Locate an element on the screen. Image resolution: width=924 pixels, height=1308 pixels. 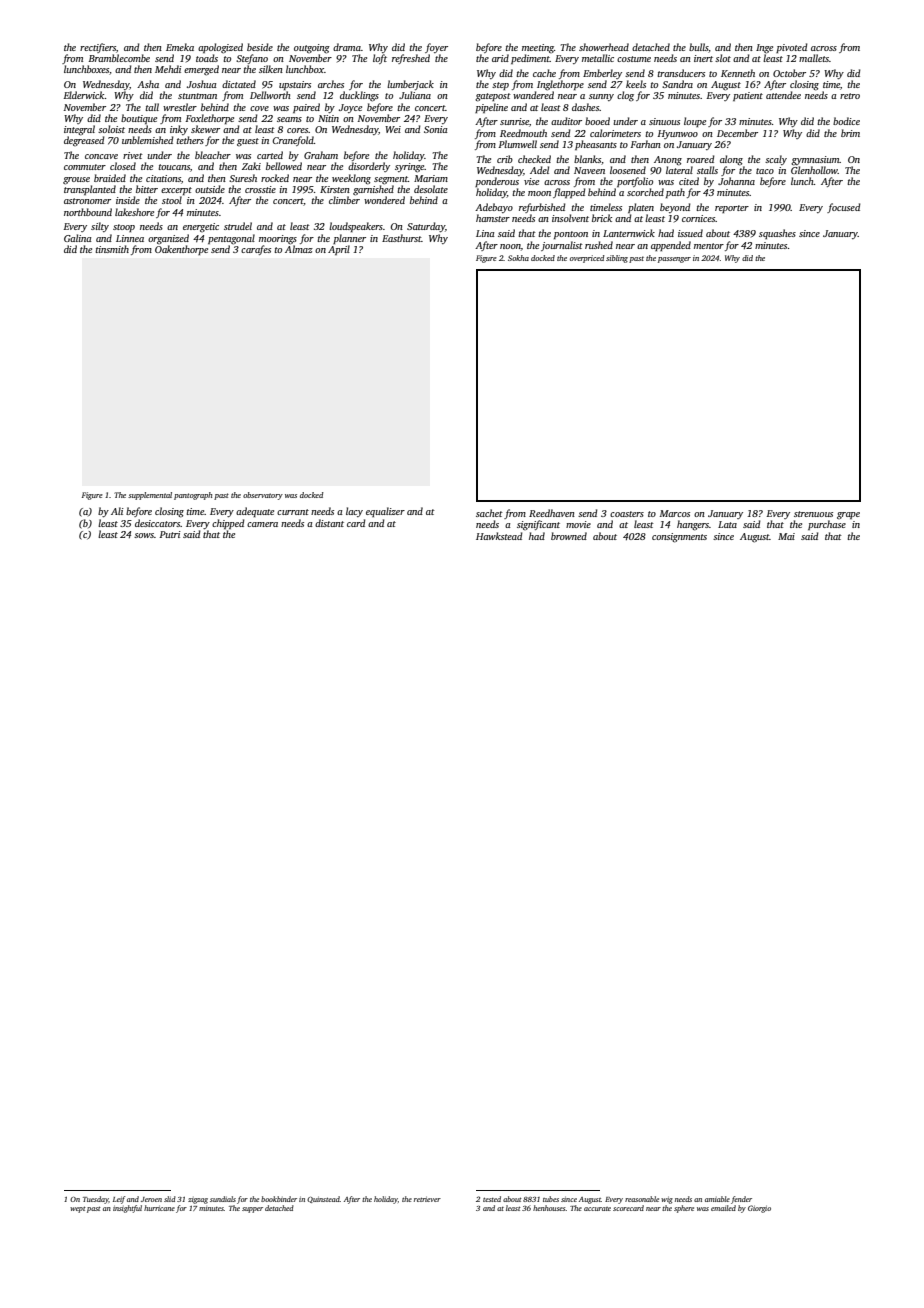
Hawkstead is located at coordinates (499, 536).
